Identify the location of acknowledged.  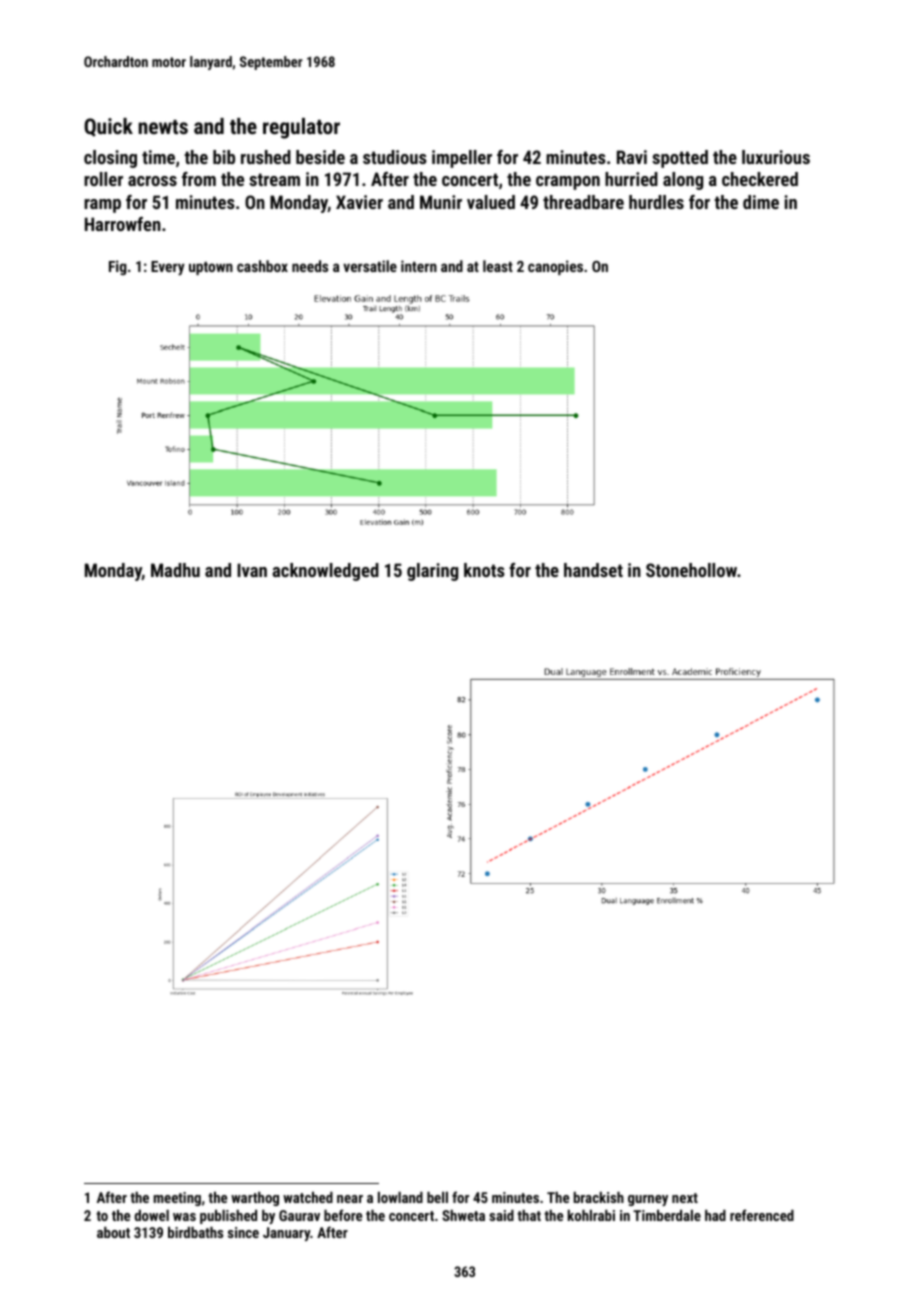
(325, 572).
